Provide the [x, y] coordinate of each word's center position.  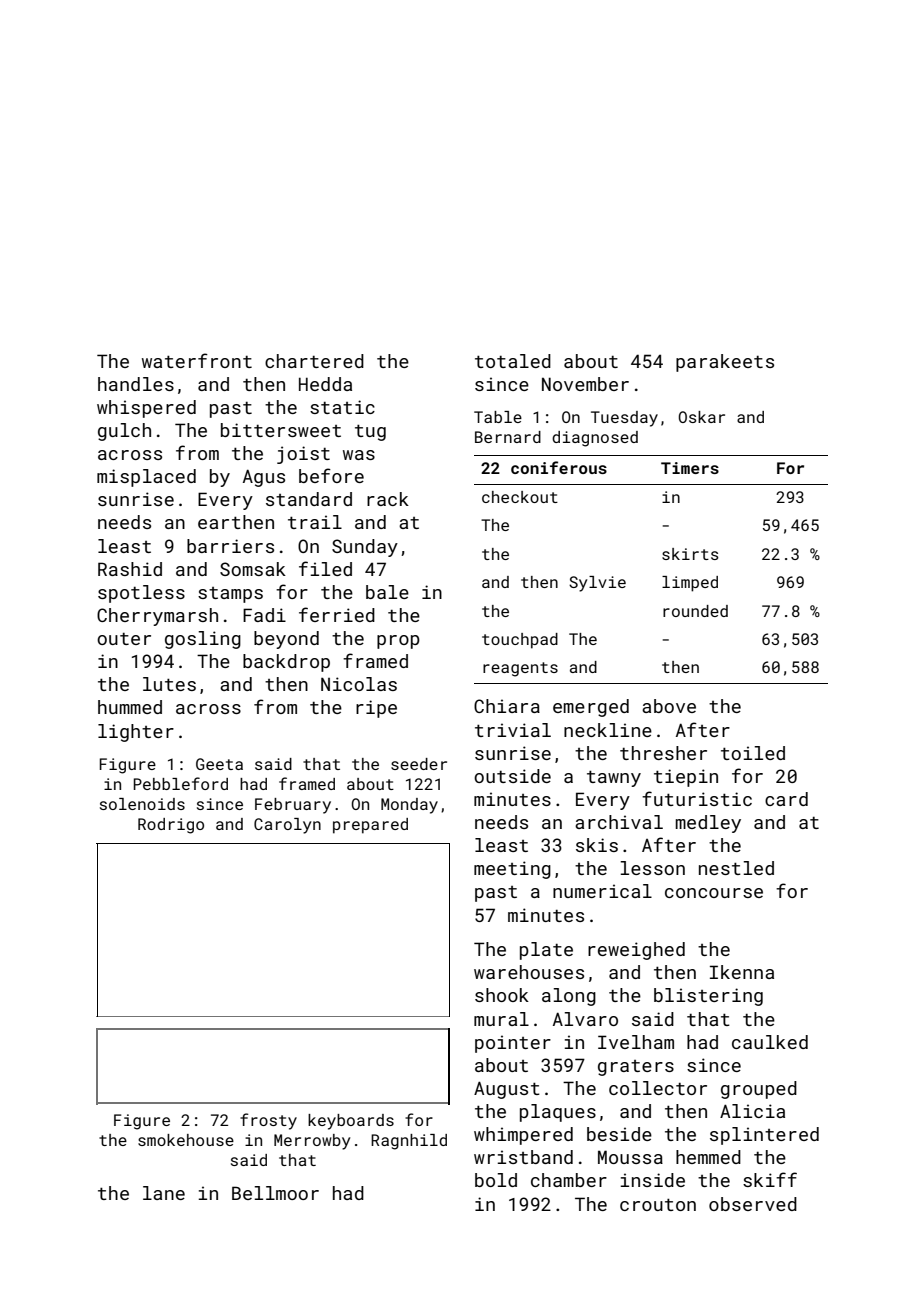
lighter [136, 733]
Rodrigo [171, 826]
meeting [512, 870]
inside [653, 1180]
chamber [569, 1180]
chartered [314, 361]
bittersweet [281, 430]
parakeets [725, 363]
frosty [268, 1121]
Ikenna [742, 972]
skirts [690, 554]
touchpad [520, 641]
